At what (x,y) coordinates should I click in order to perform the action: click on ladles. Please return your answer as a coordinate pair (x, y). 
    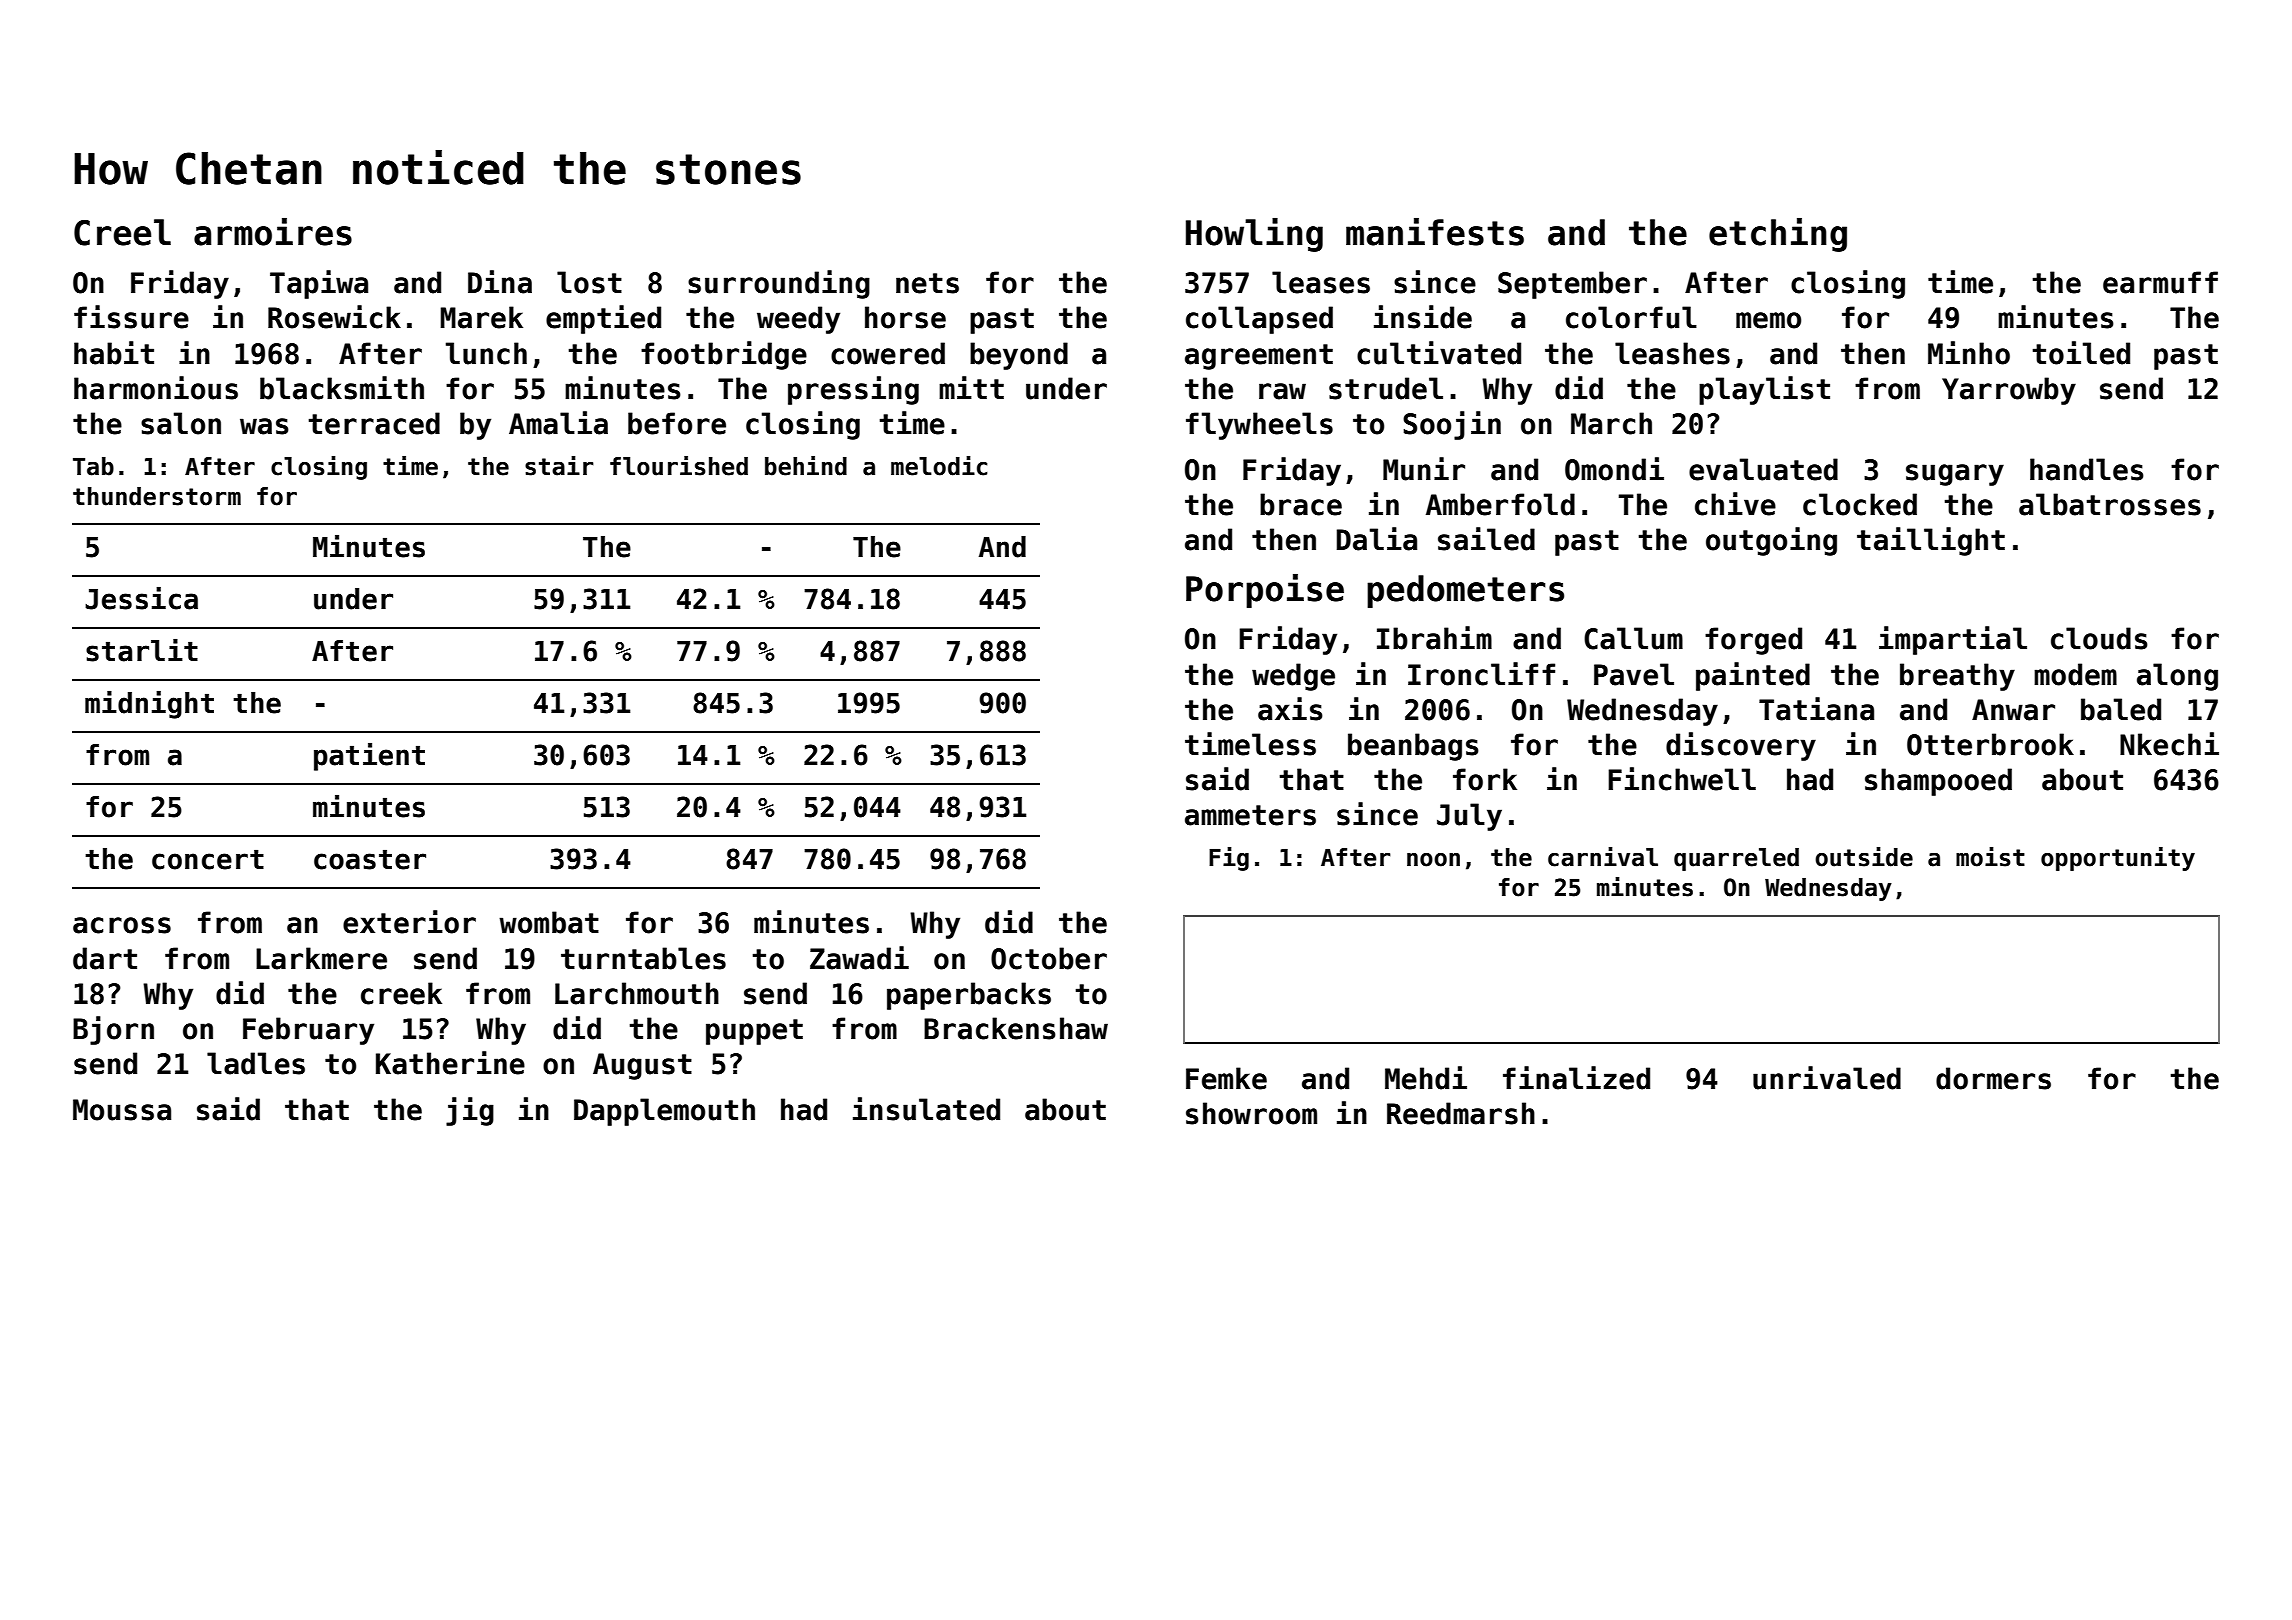
    Looking at the image, I should click on (256, 1063).
